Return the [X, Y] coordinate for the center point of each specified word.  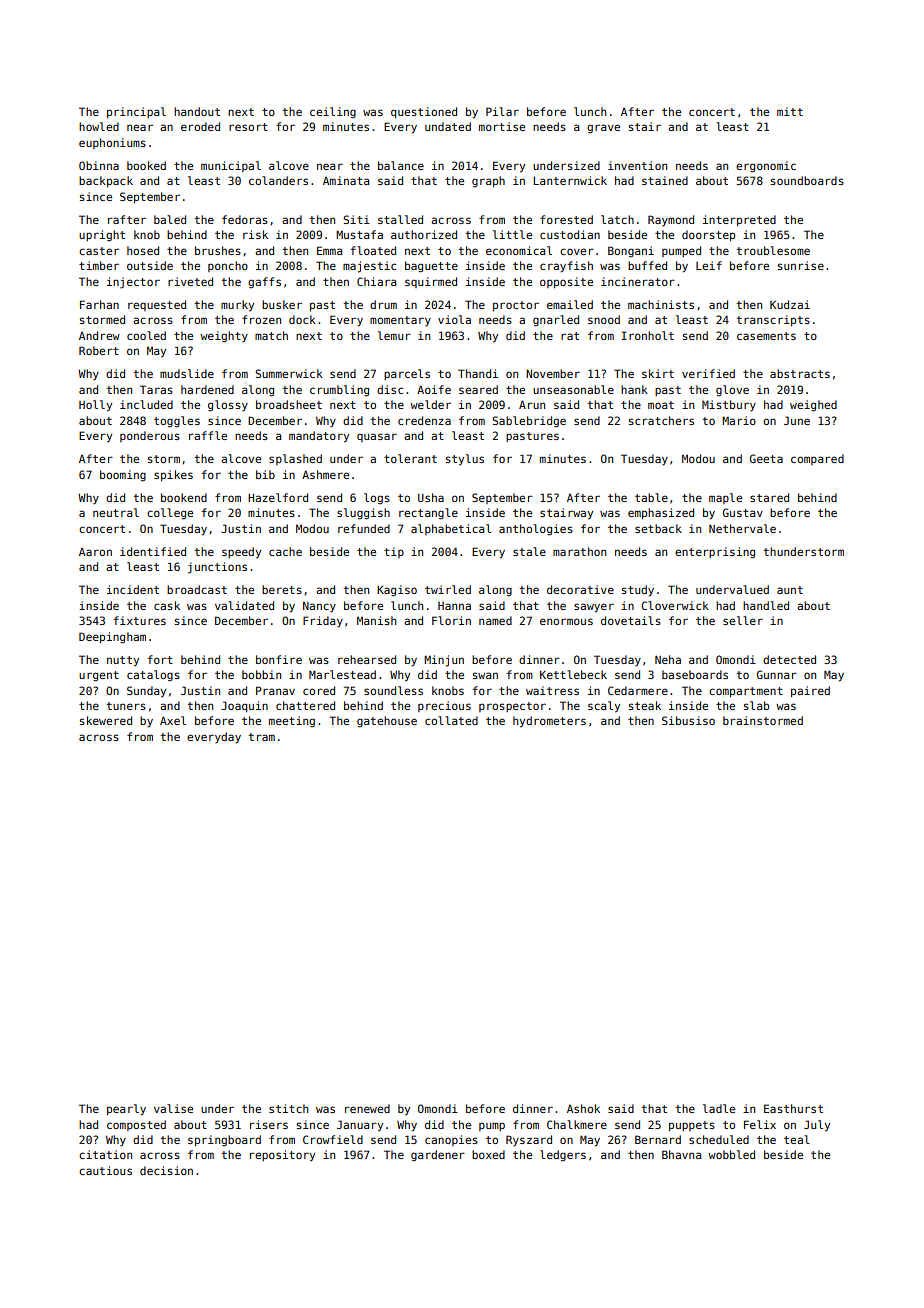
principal [136, 112]
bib [265, 474]
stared [769, 497]
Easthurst [793, 1108]
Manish [376, 620]
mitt [790, 111]
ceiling [333, 113]
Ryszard [529, 1140]
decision [166, 1170]
